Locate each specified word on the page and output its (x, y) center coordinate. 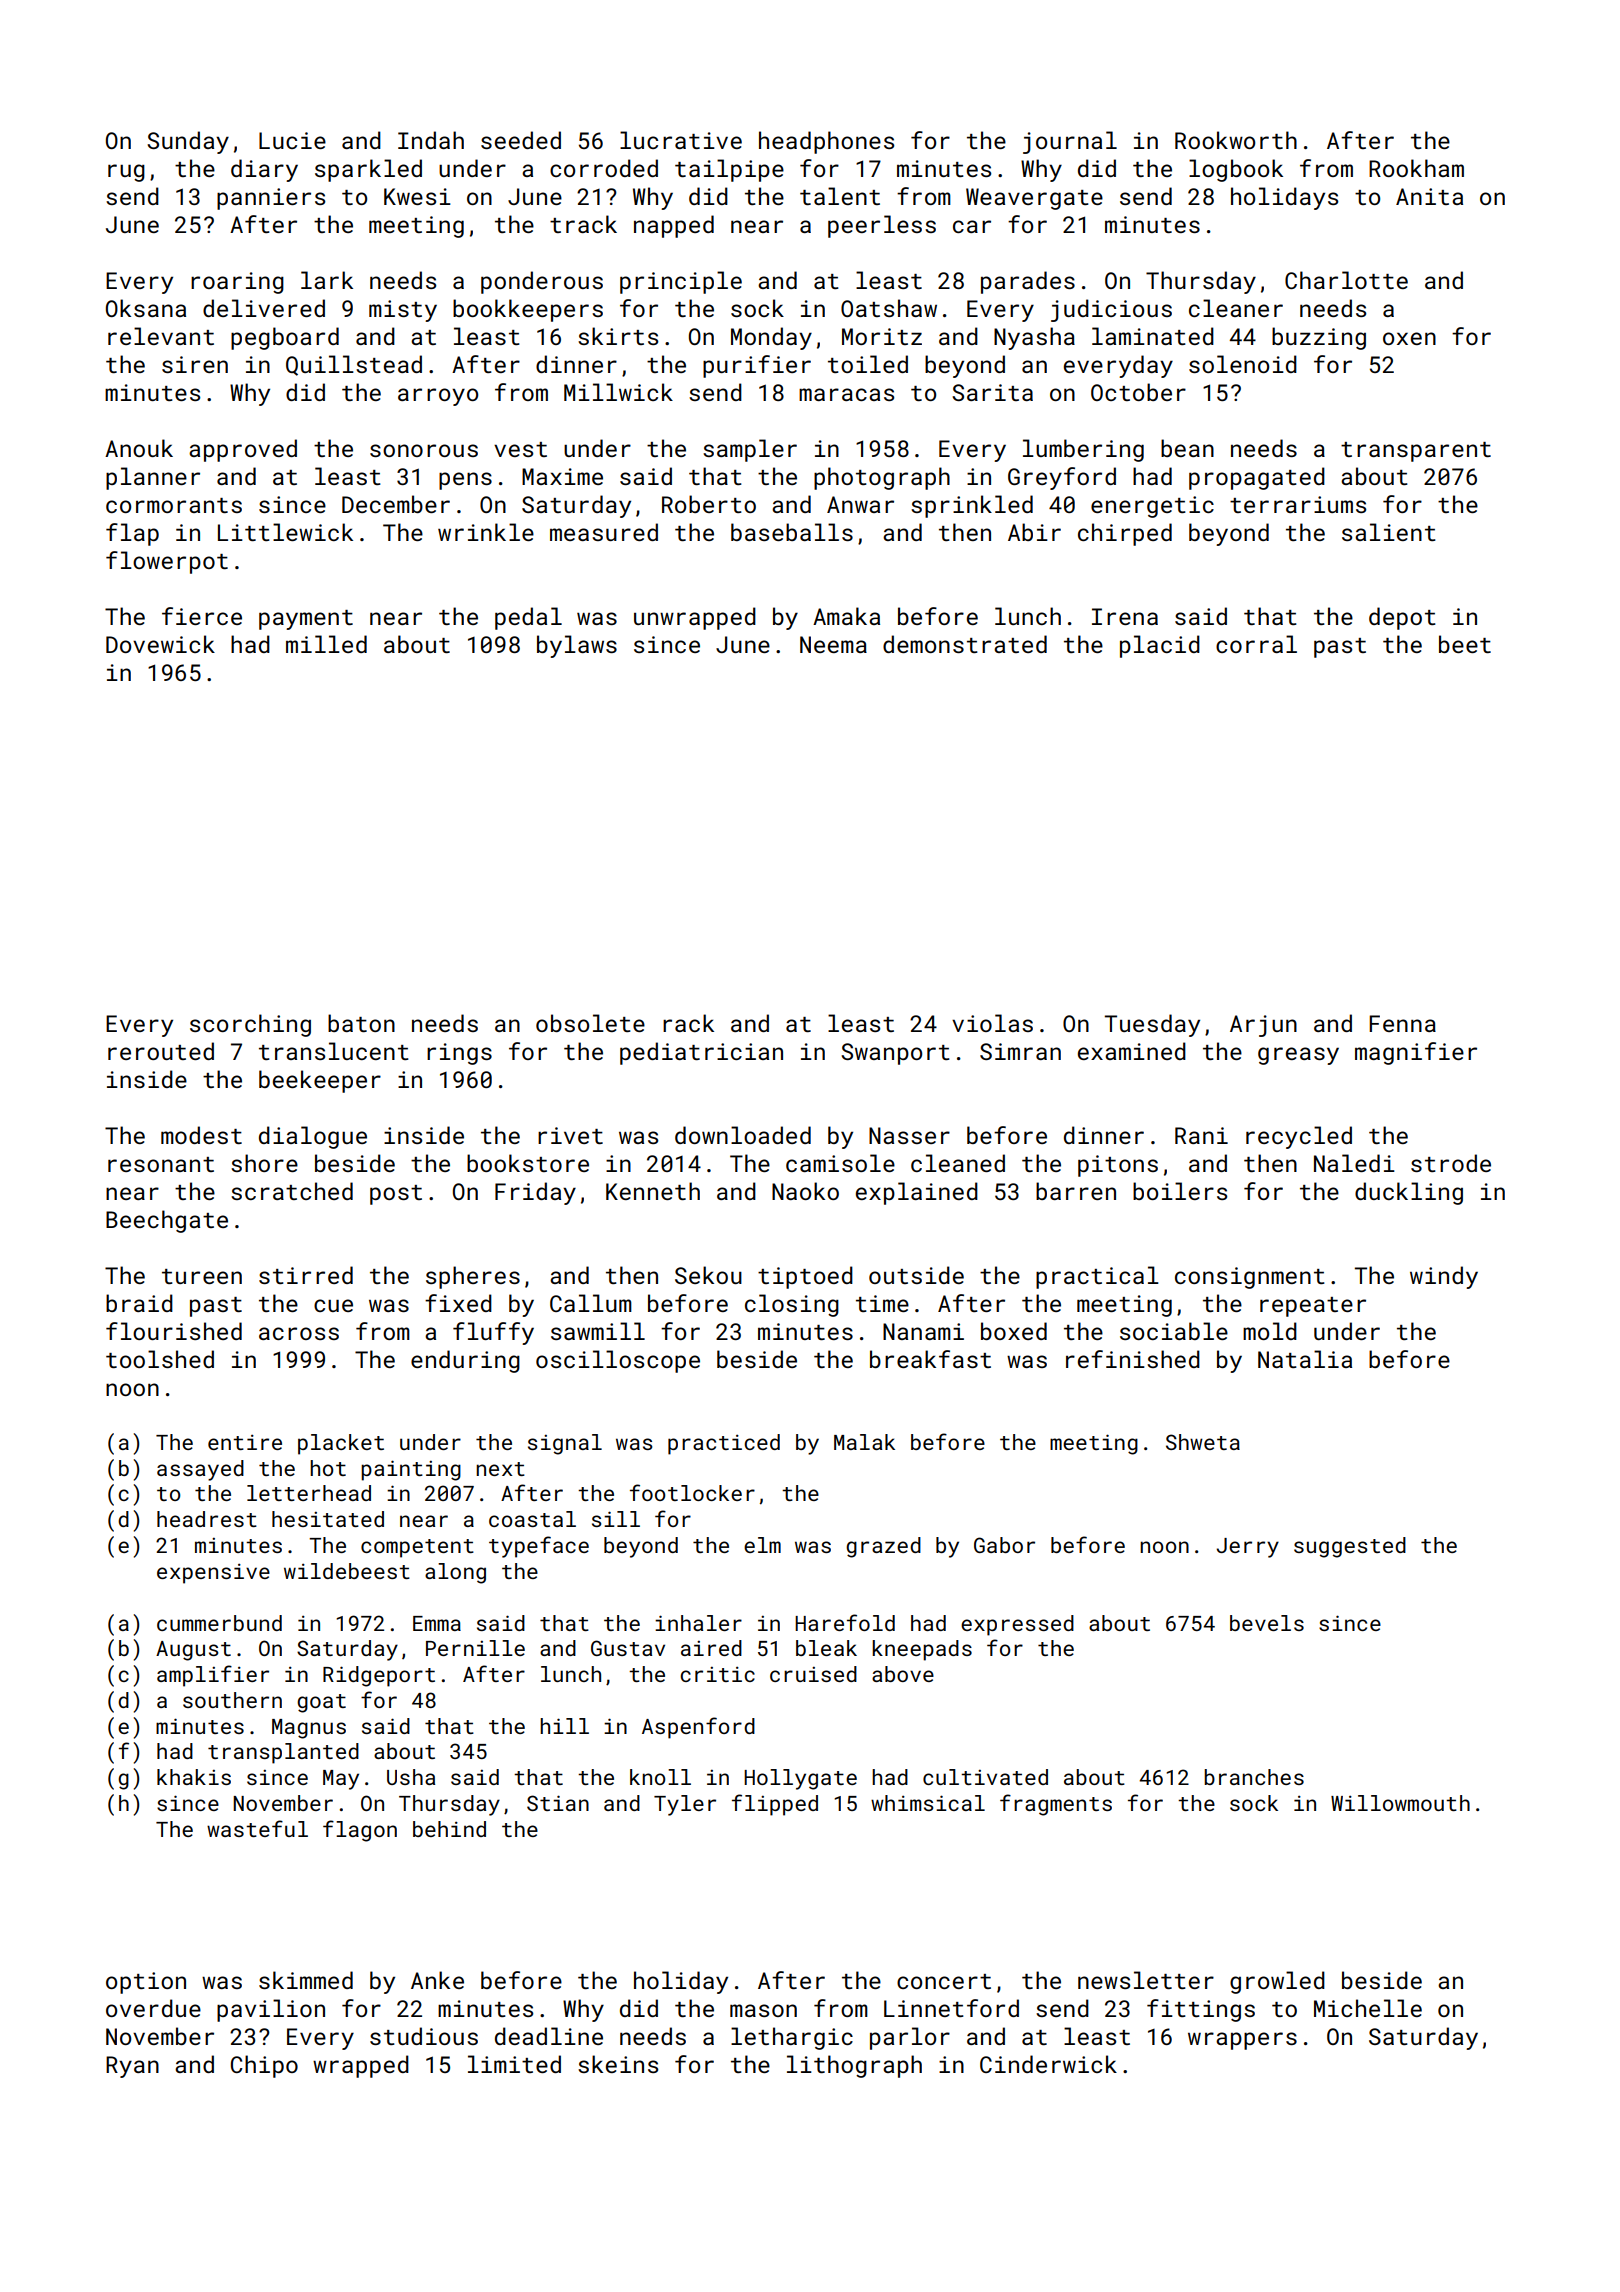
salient (1389, 532)
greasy (1298, 1056)
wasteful (257, 1828)
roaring (237, 283)
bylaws (577, 646)
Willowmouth (1400, 1803)
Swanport (895, 1054)
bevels (1267, 1623)
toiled (868, 364)
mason (763, 2010)
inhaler (698, 1623)
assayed (200, 1470)
